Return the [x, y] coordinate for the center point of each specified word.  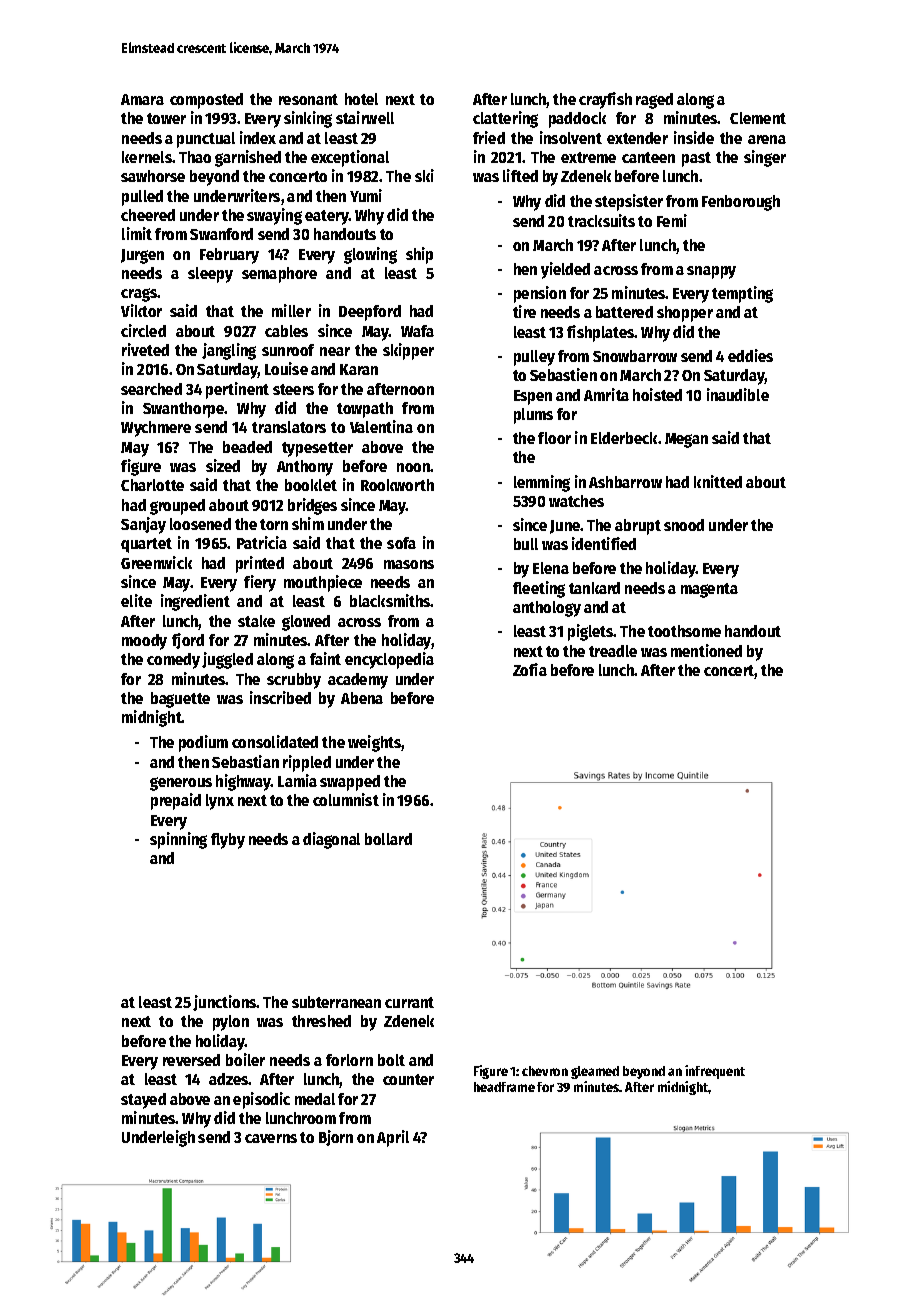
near [335, 351]
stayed [143, 1101]
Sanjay [143, 525]
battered [624, 312]
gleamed [595, 1072]
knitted [718, 481]
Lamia [297, 780]
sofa [401, 543]
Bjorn [336, 1138]
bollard [388, 839]
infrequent [715, 1072]
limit [137, 233]
